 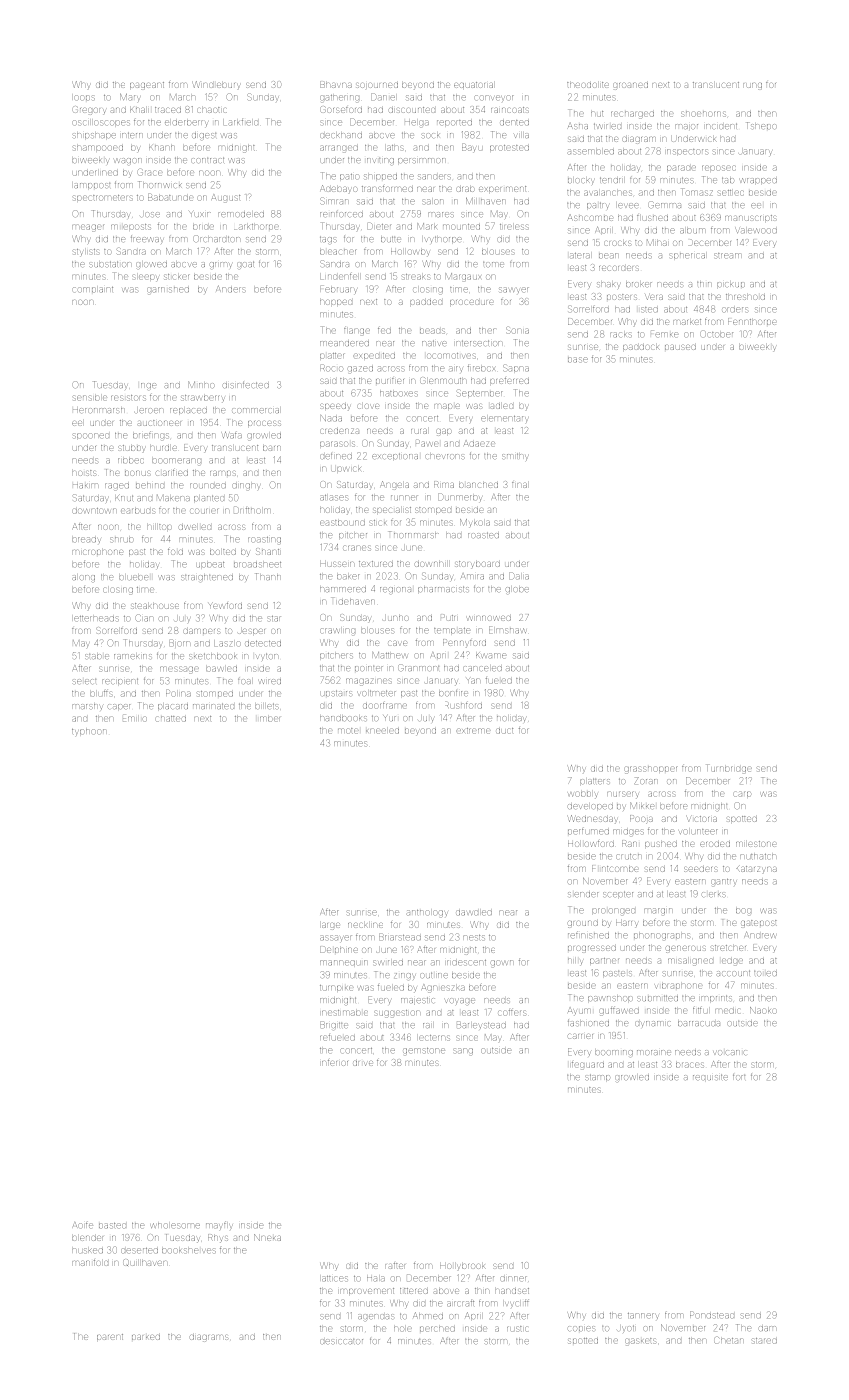 What do you see at coordinates (651, 770) in the image?
I see `grasshopper` at bounding box center [651, 770].
